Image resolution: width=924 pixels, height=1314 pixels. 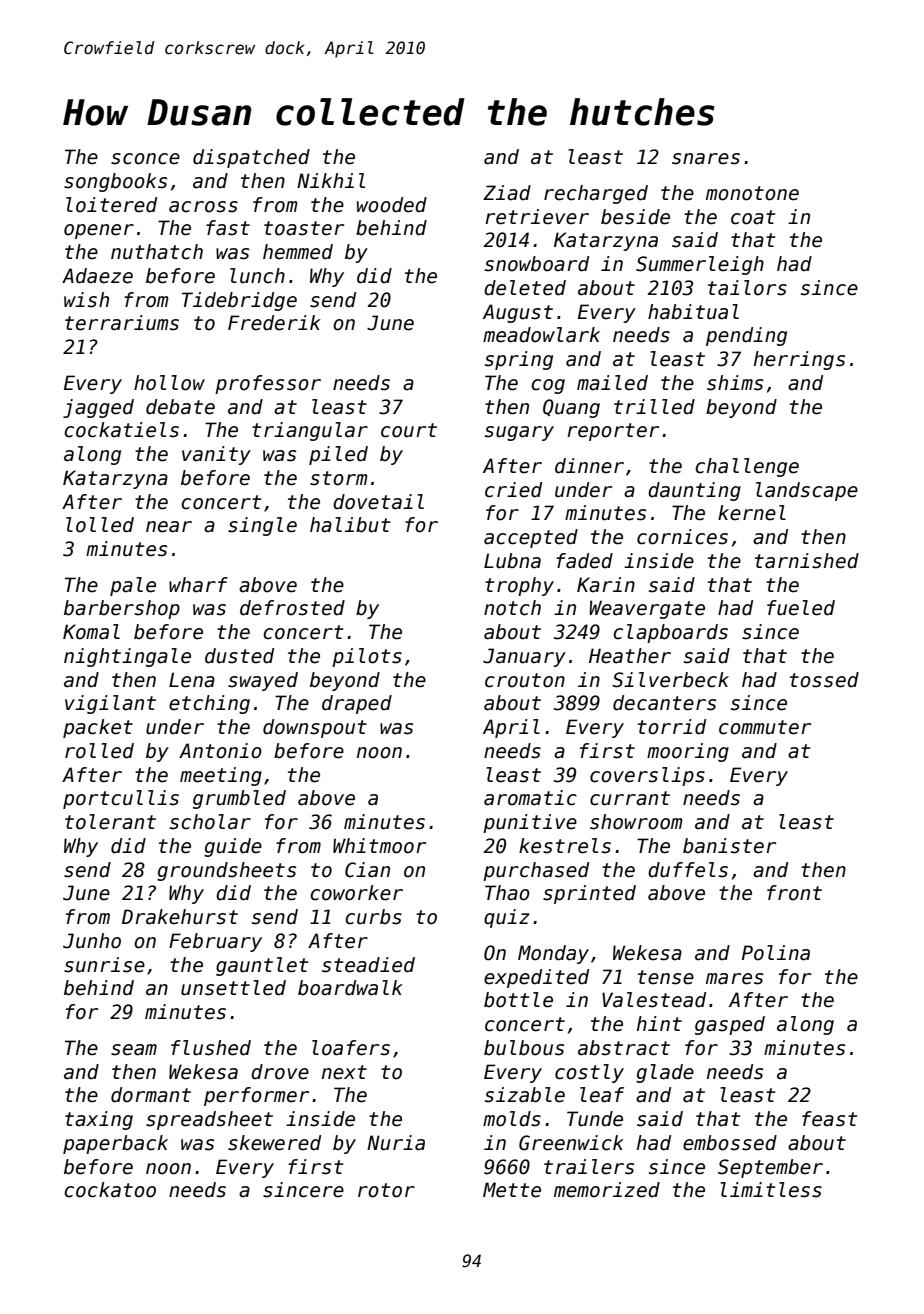 I want to click on packet, so click(x=98, y=728).
